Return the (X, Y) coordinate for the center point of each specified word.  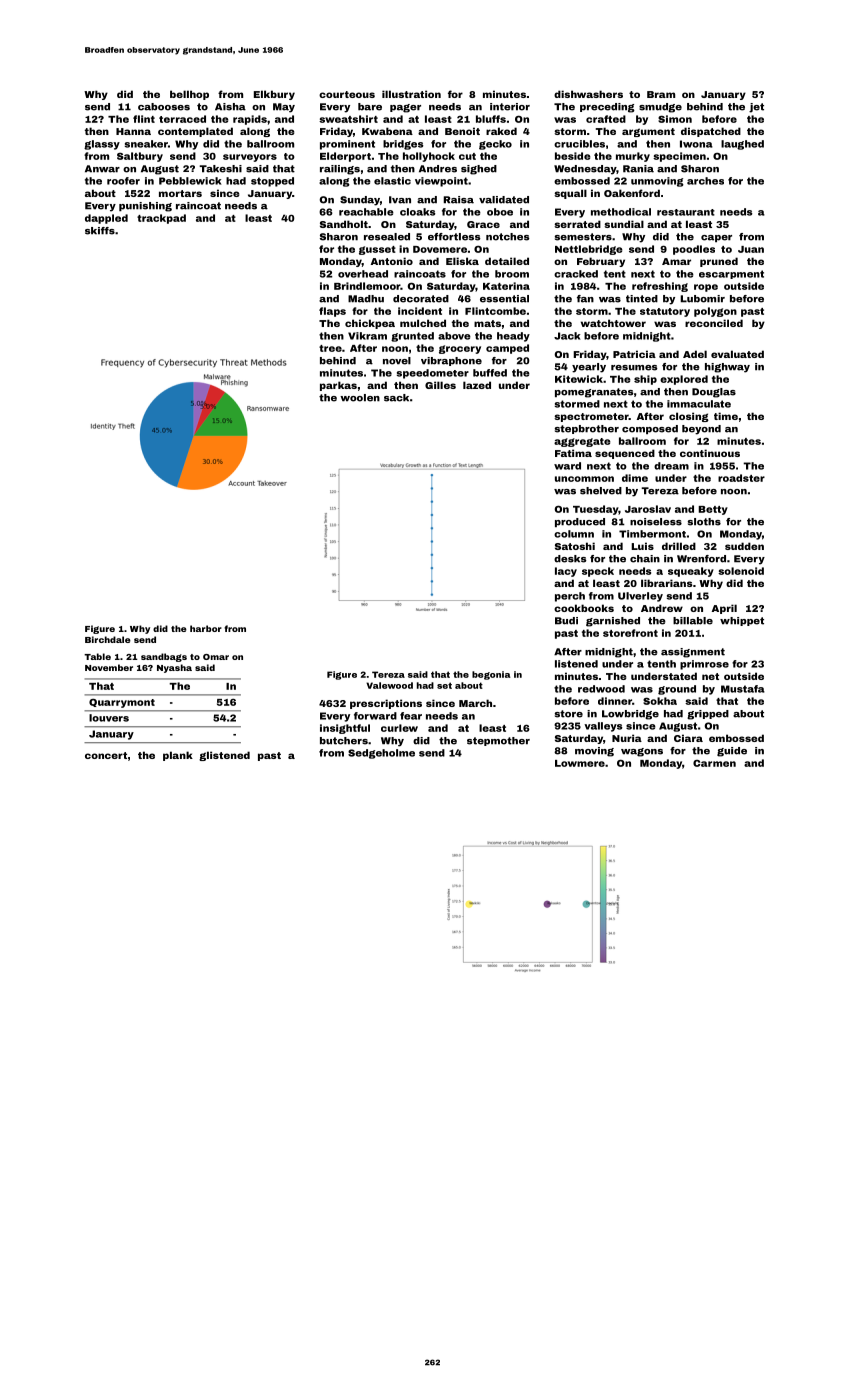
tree (330, 348)
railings (340, 170)
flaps (332, 312)
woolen (360, 398)
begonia (491, 675)
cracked (576, 274)
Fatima (573, 453)
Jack (567, 336)
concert (106, 755)
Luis (642, 546)
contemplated (195, 132)
